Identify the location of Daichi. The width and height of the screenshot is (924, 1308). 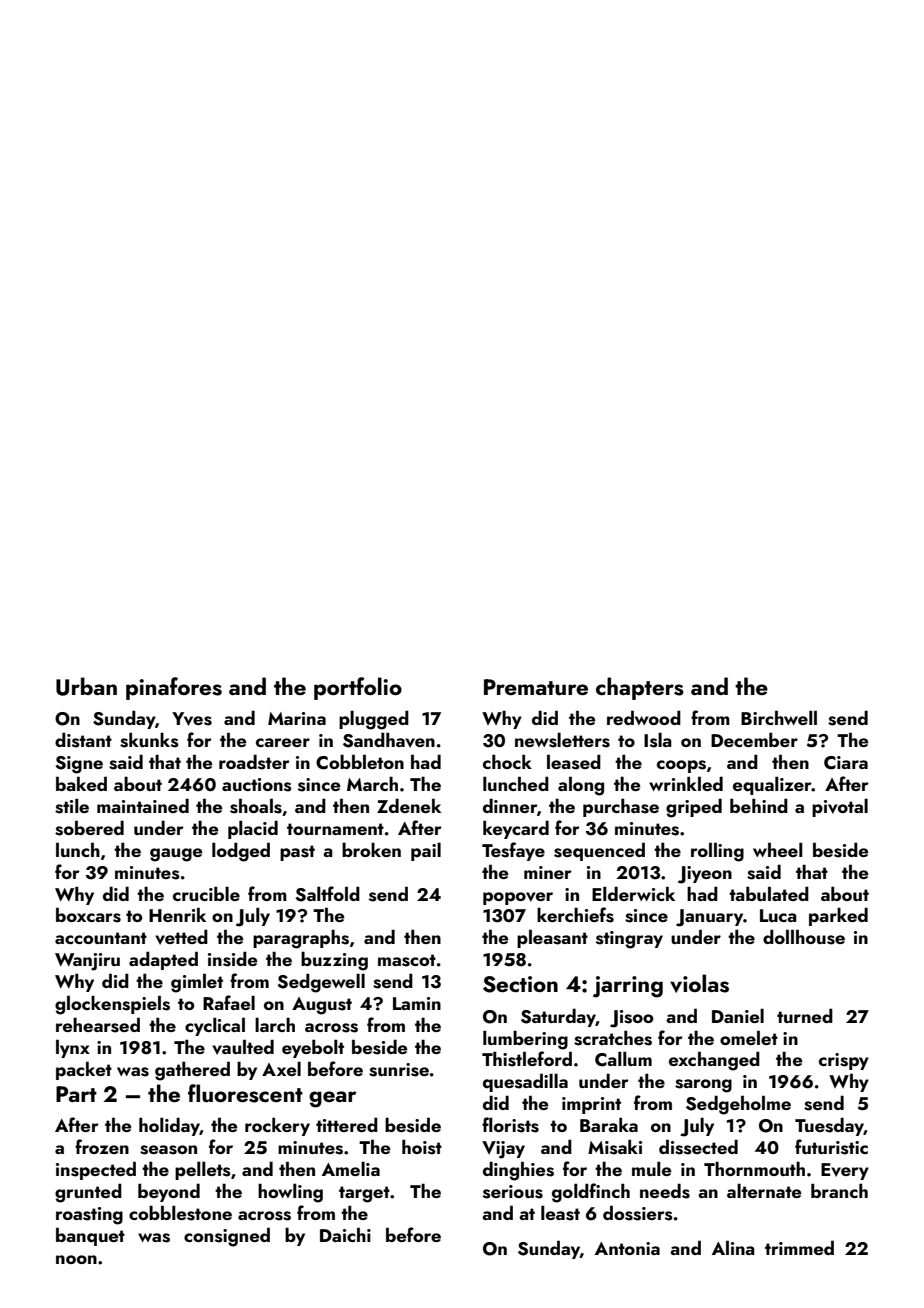
(345, 1234).
